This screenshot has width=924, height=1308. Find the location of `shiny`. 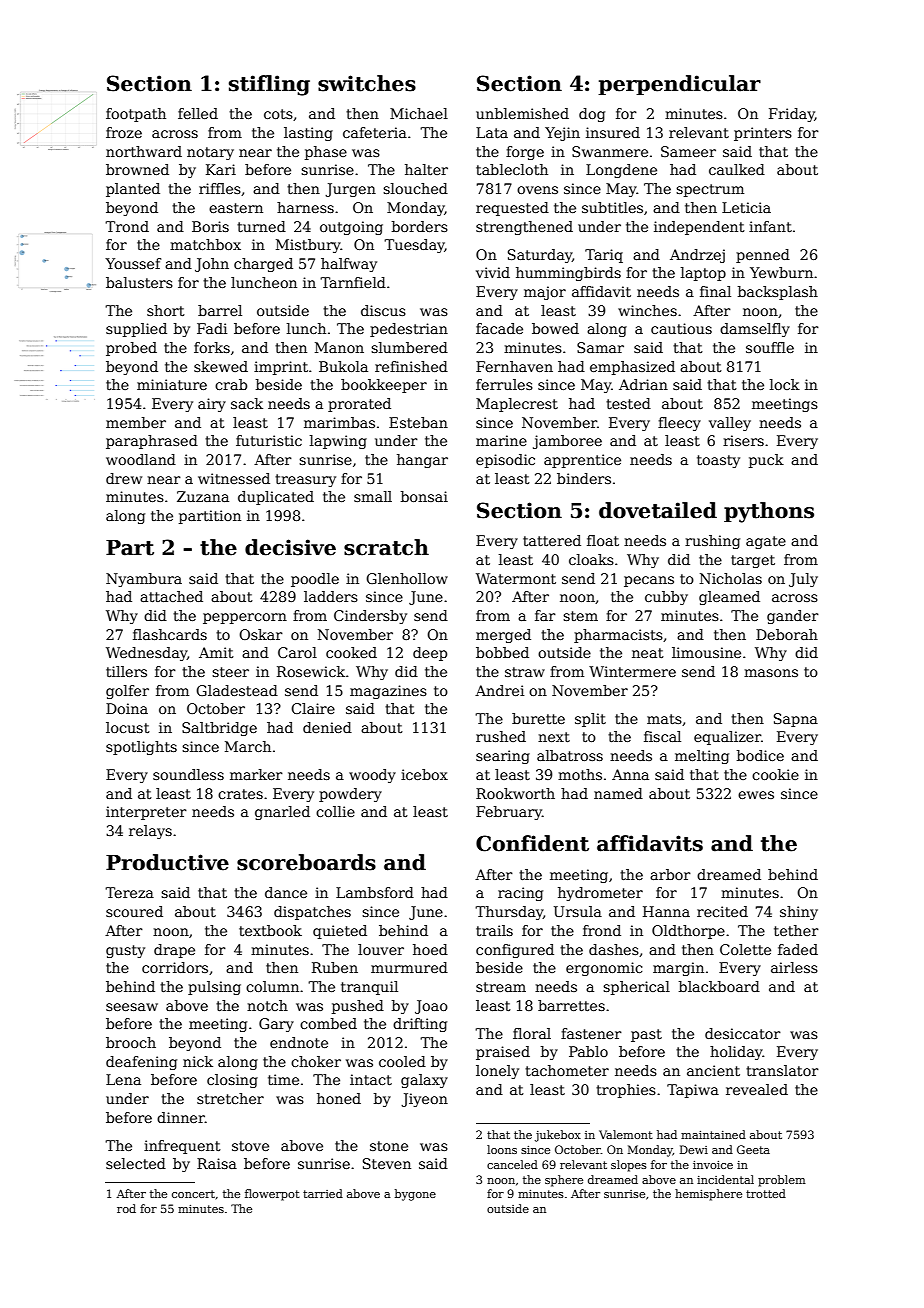

shiny is located at coordinates (799, 913).
